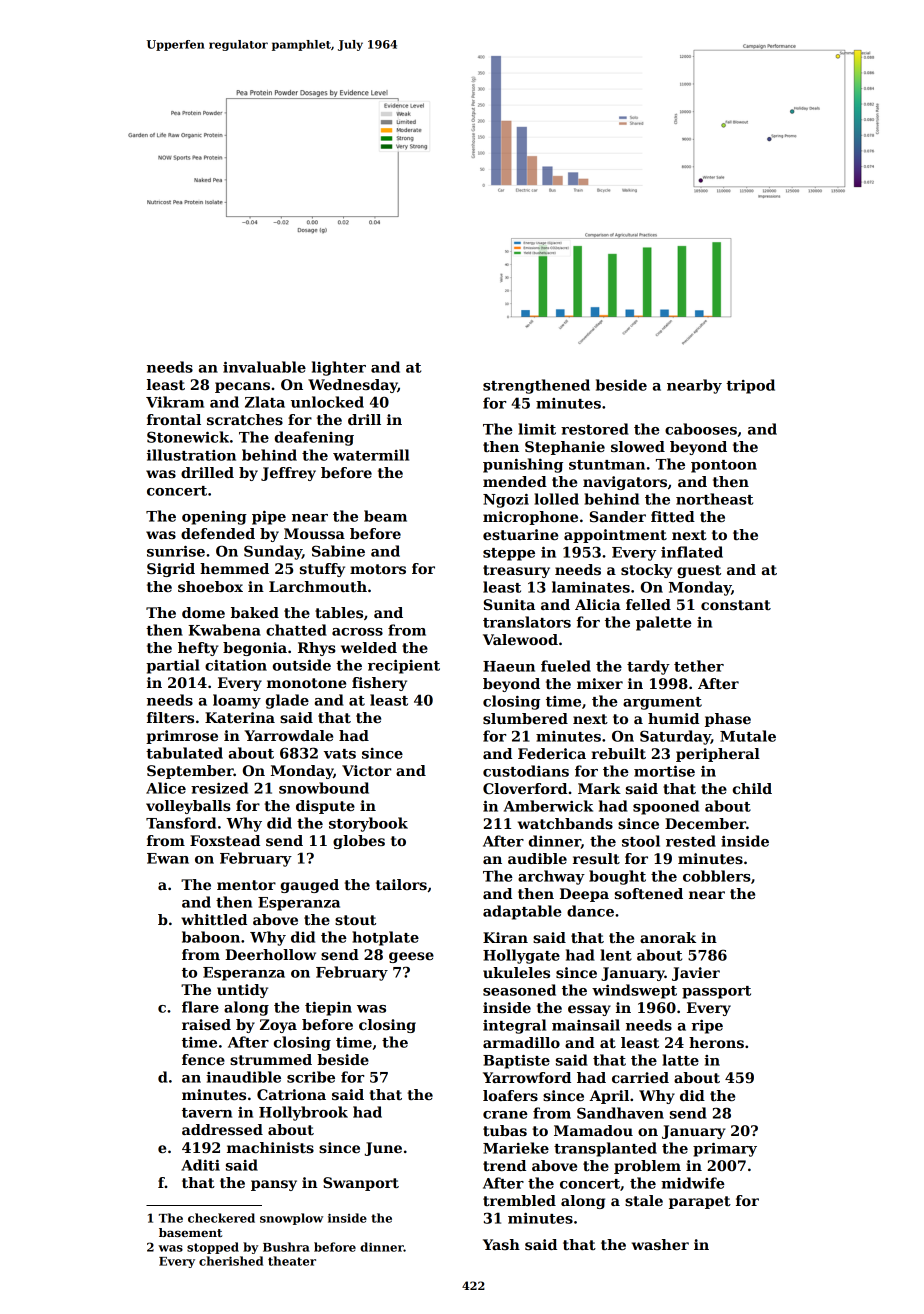  I want to click on guest, so click(699, 571).
